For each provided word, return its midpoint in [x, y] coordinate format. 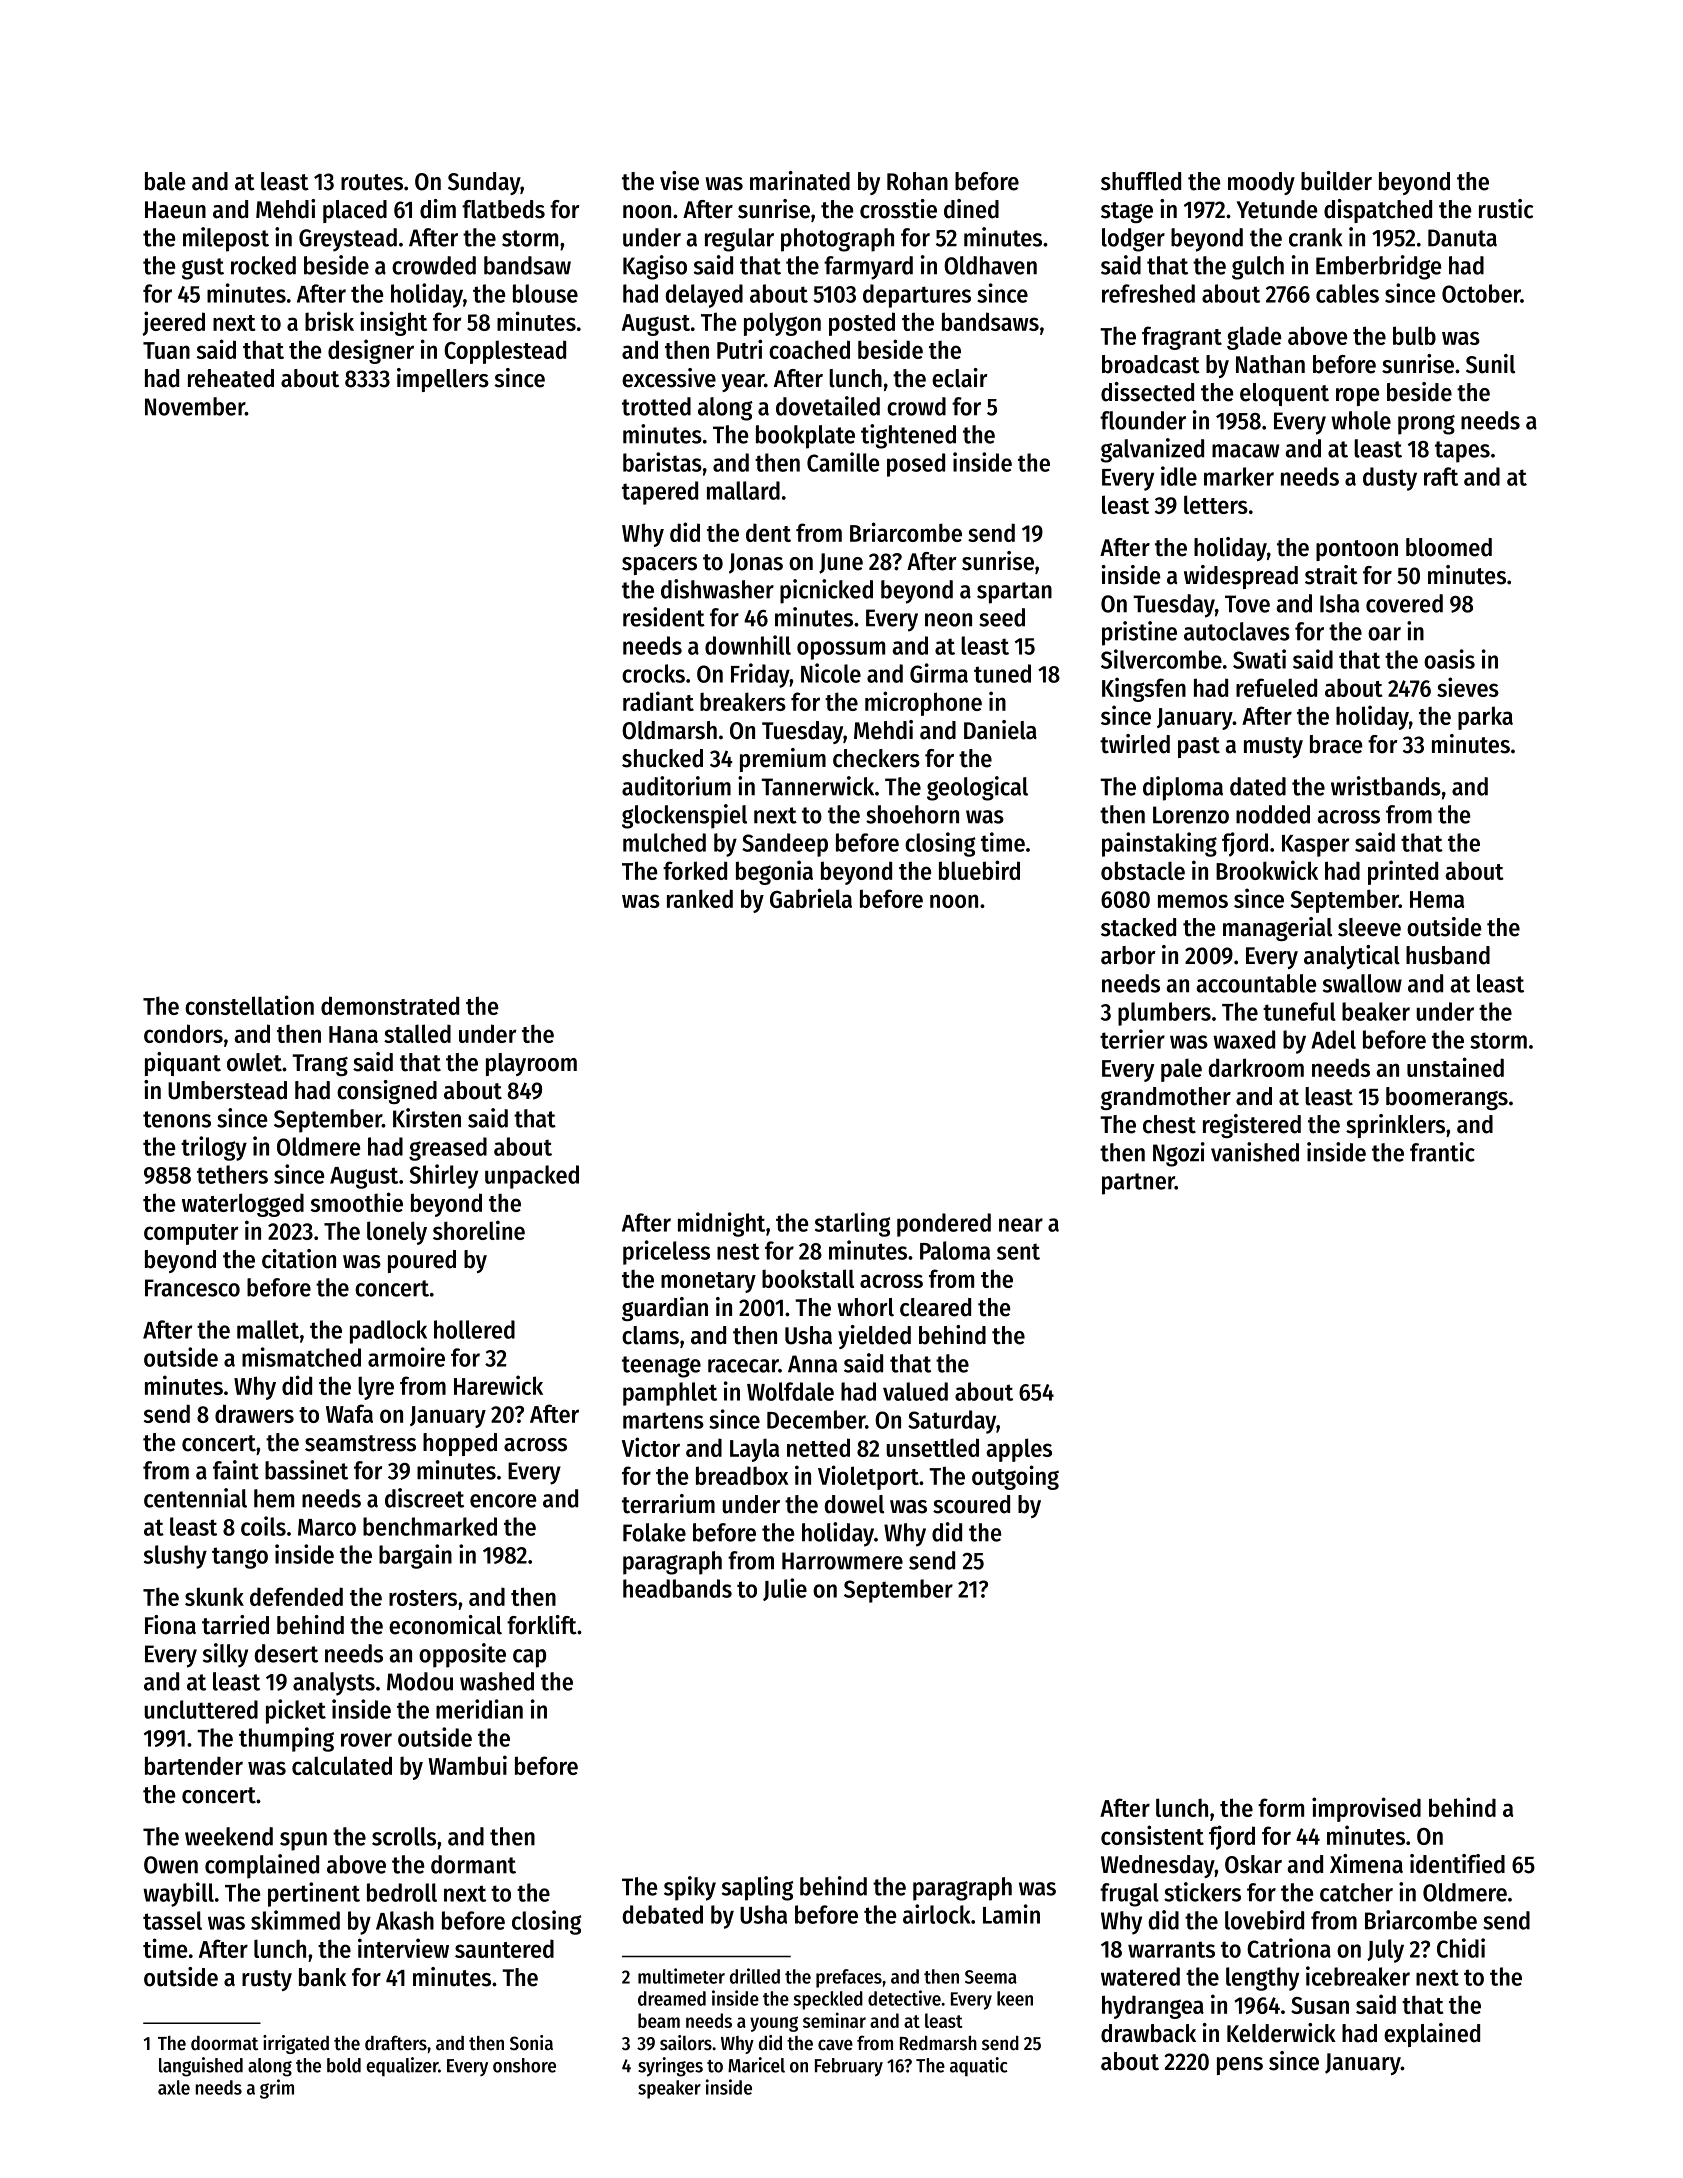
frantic [1442, 1152]
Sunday [484, 183]
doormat [224, 2043]
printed [1403, 872]
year [743, 383]
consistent [1152, 1835]
